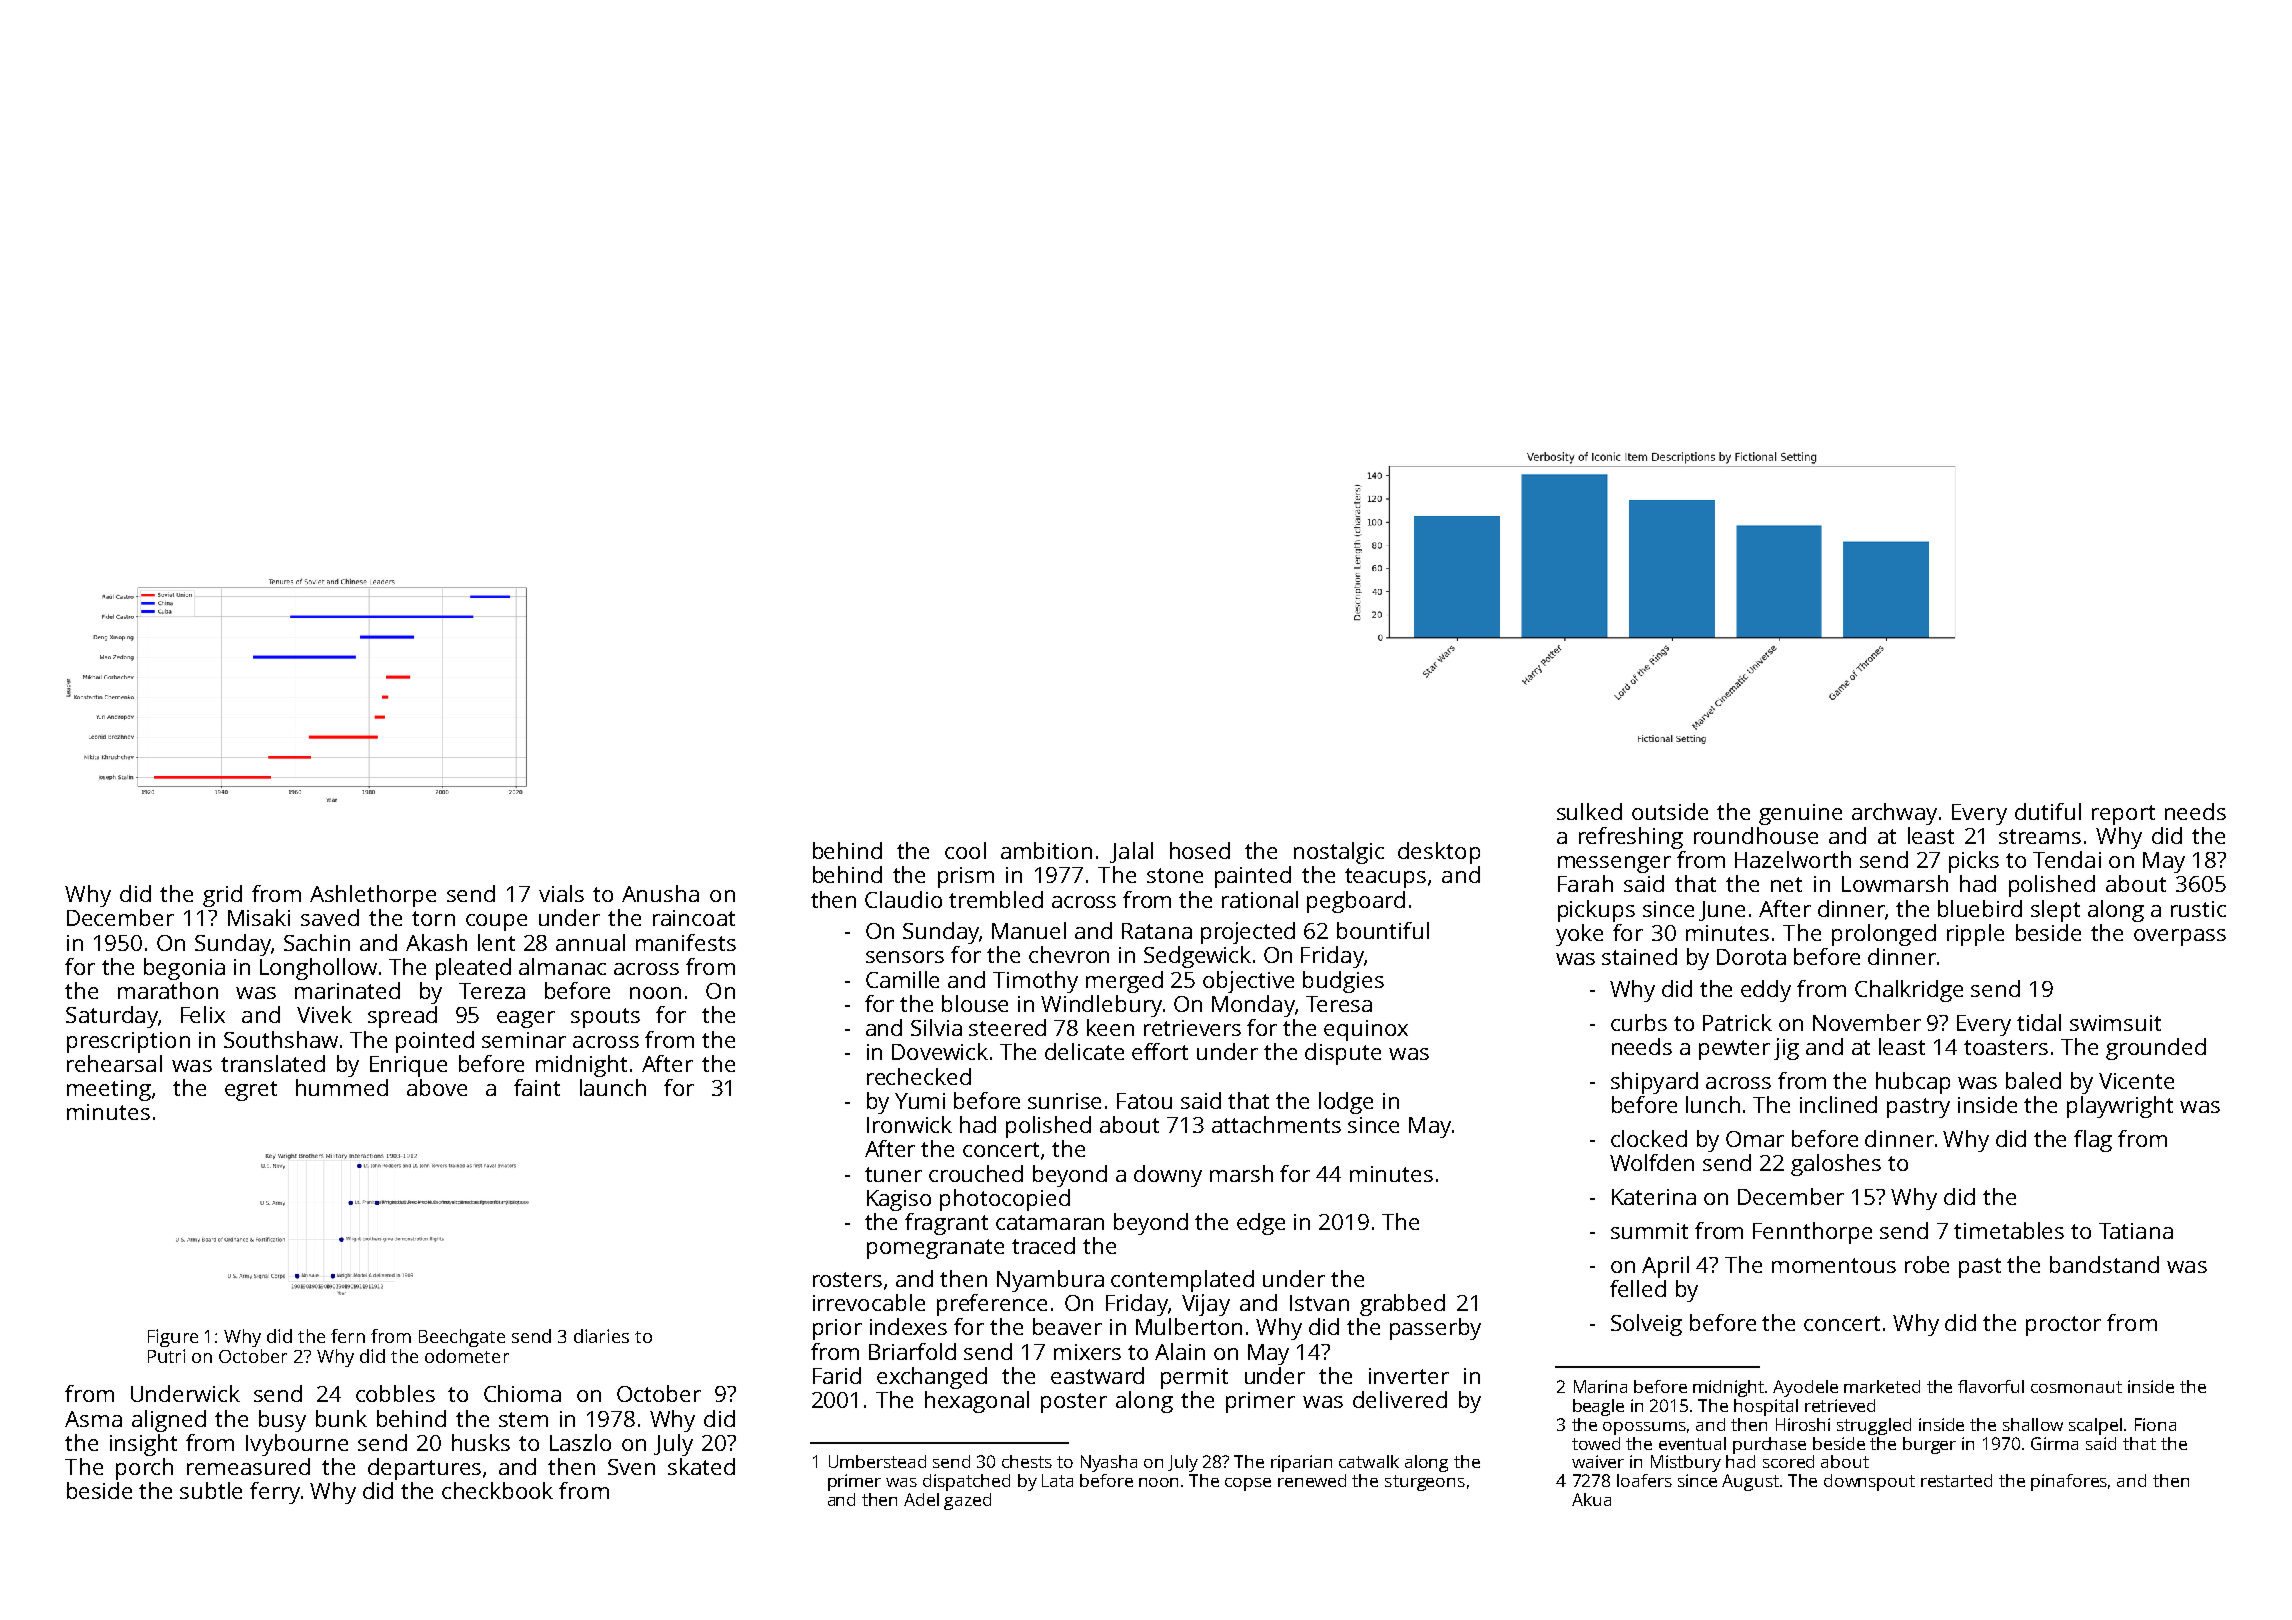 Image resolution: width=2292 pixels, height=1620 pixels. Describe the element at coordinates (2040, 836) in the image. I see `streams` at that location.
